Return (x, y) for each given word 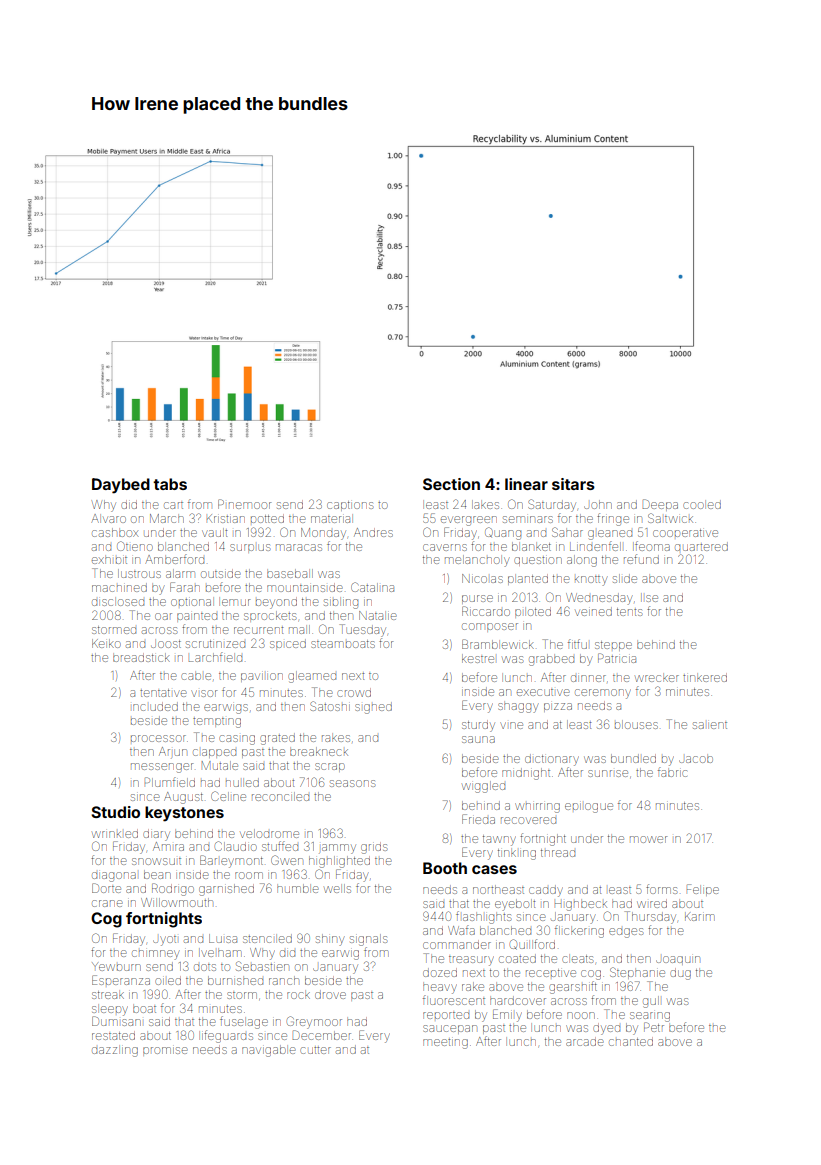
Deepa (660, 505)
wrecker (657, 678)
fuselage (244, 1022)
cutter (315, 1050)
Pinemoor (244, 504)
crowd (354, 692)
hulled (242, 782)
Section (451, 484)
